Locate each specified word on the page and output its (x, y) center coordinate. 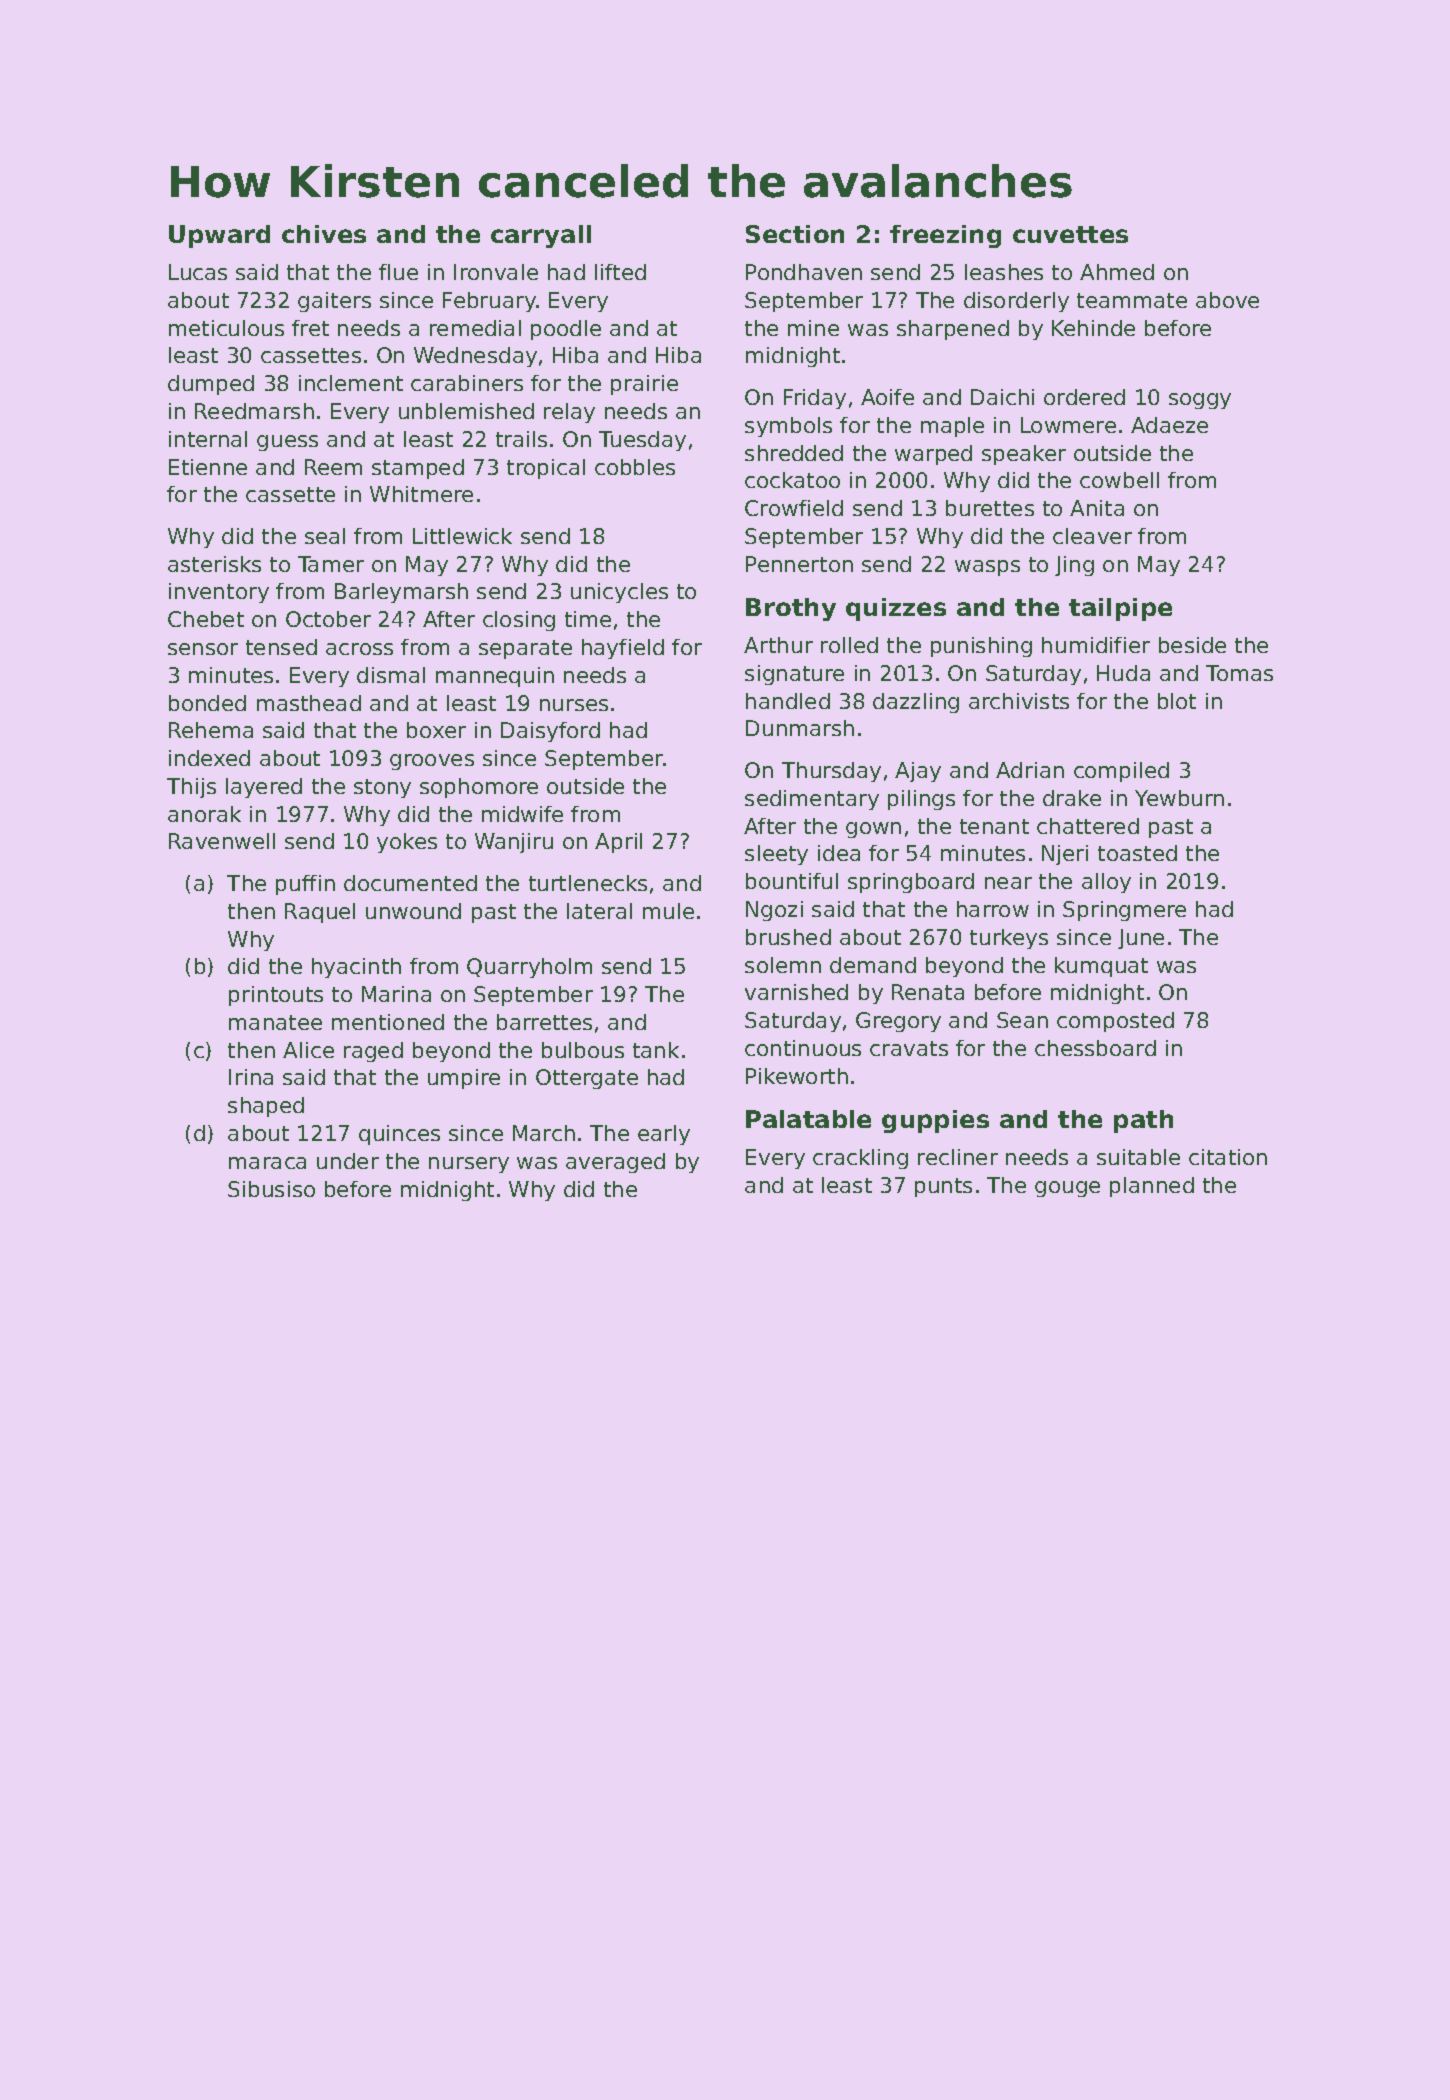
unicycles (619, 593)
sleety (776, 855)
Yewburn (1179, 798)
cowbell (1119, 480)
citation (1228, 1157)
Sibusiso (271, 1189)
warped (933, 455)
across (359, 649)
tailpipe (1120, 609)
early (664, 1135)
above (1227, 300)
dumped (211, 385)
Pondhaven (804, 272)
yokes (407, 843)
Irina (251, 1077)
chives (324, 234)
